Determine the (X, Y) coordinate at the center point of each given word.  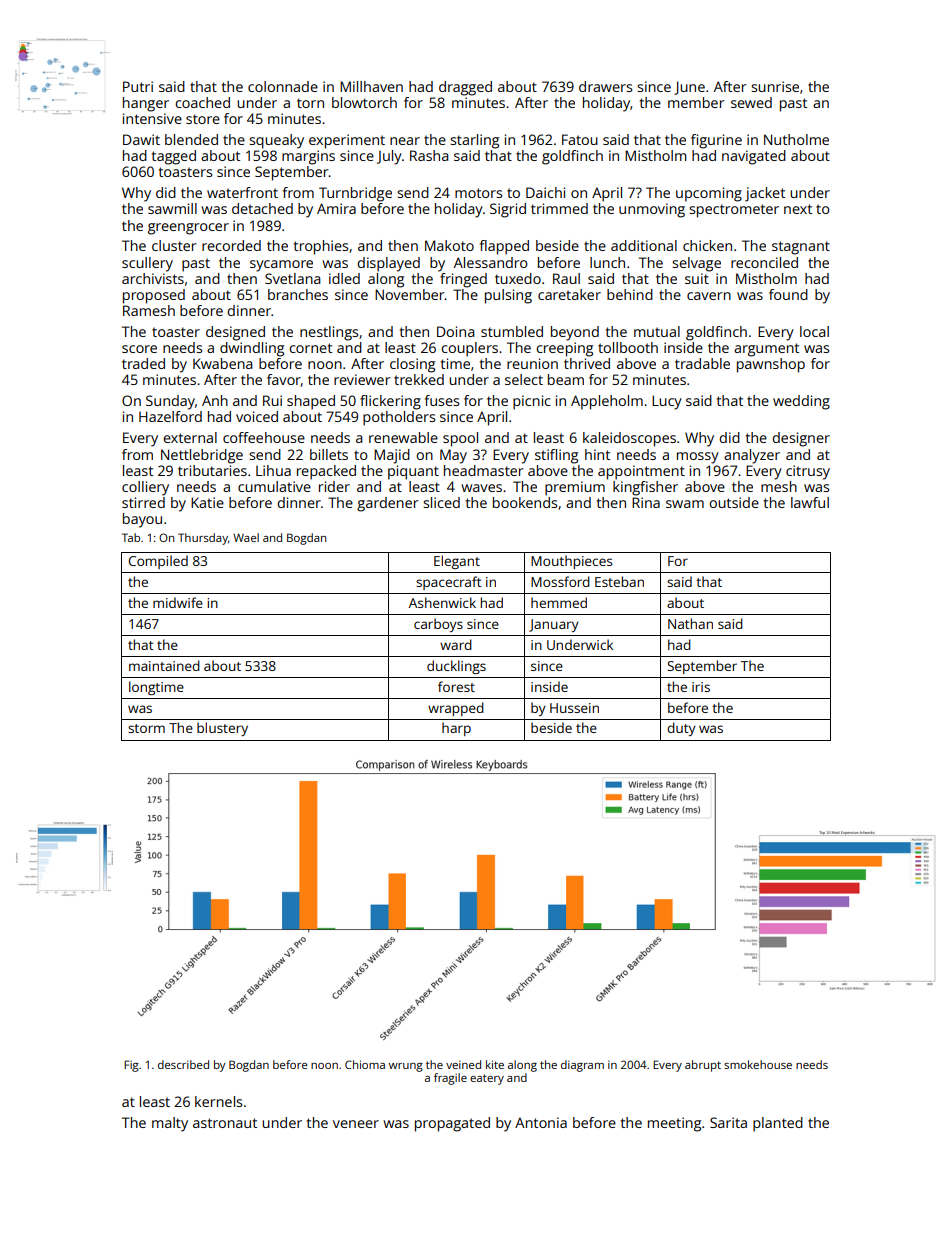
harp (456, 729)
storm (146, 728)
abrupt (703, 1066)
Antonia (541, 1122)
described (183, 1064)
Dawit (141, 139)
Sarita (728, 1122)
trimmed (559, 208)
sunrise (775, 86)
